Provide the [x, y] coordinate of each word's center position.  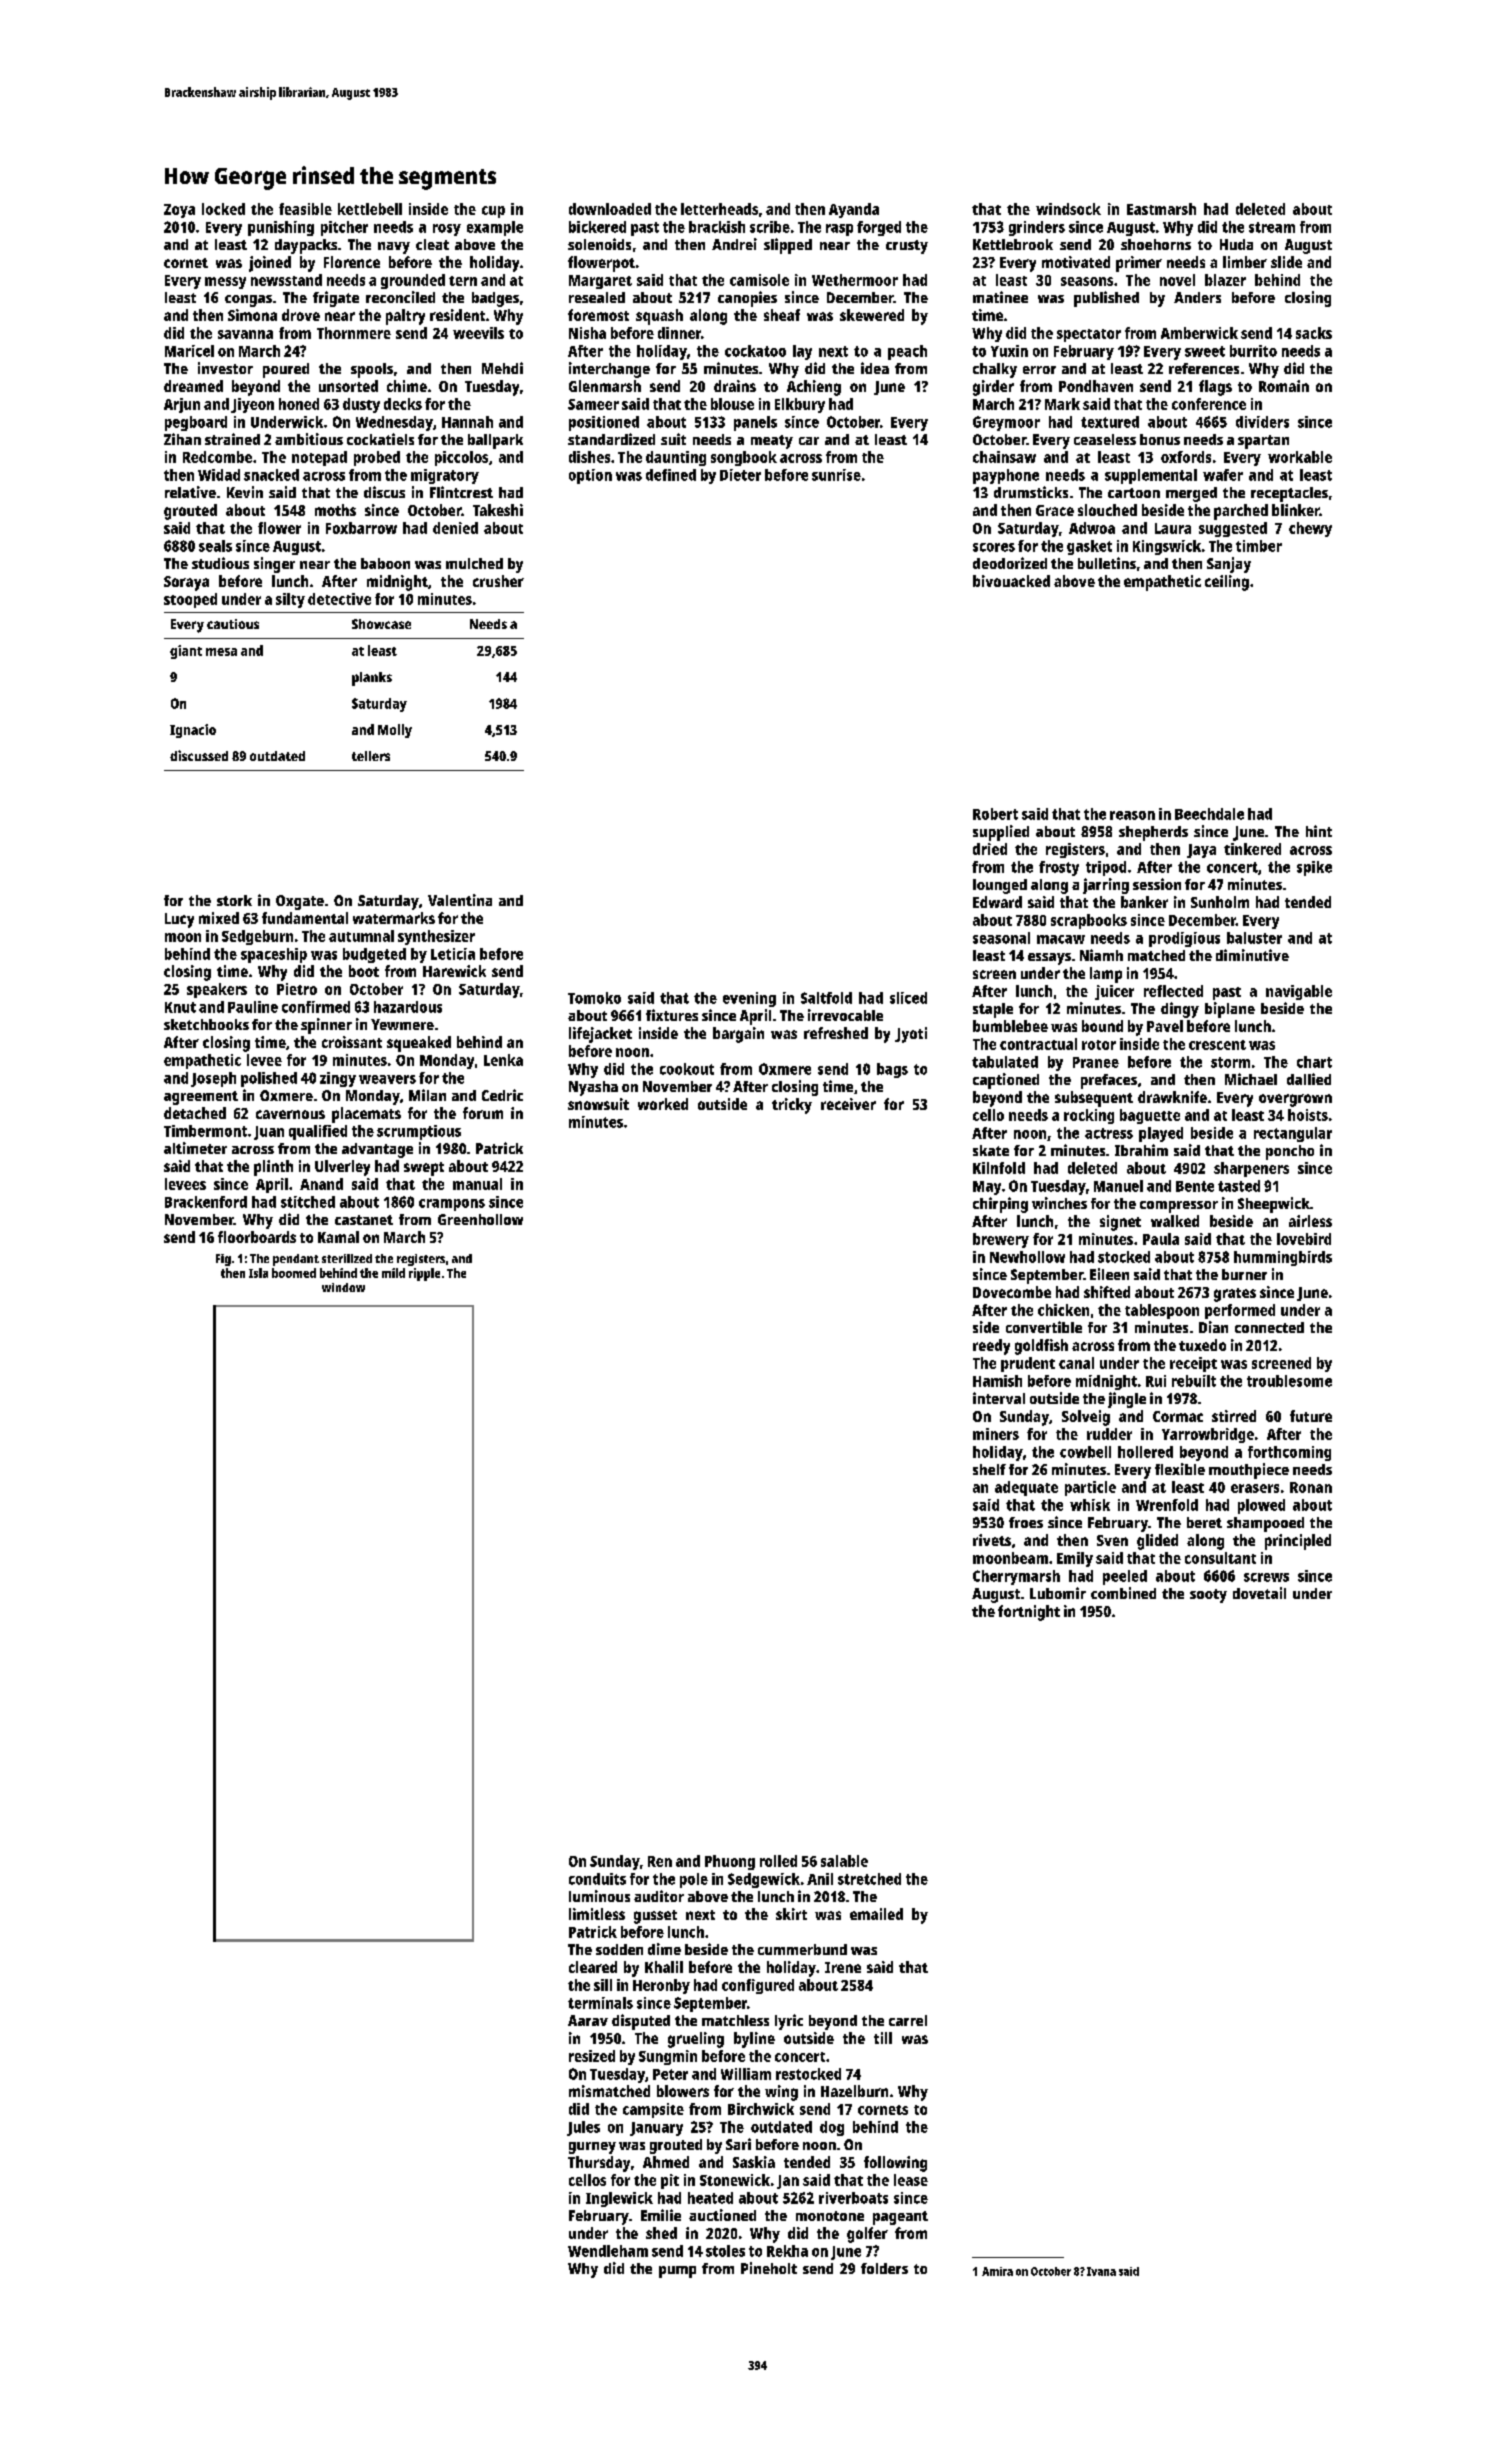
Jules [583, 2128]
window [343, 1287]
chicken [1063, 1310]
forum [483, 1113]
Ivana [1101, 2271]
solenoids [599, 244]
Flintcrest [461, 492]
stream [1272, 227]
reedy [991, 1347]
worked [663, 1104]
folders [884, 2268]
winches [1059, 1203]
